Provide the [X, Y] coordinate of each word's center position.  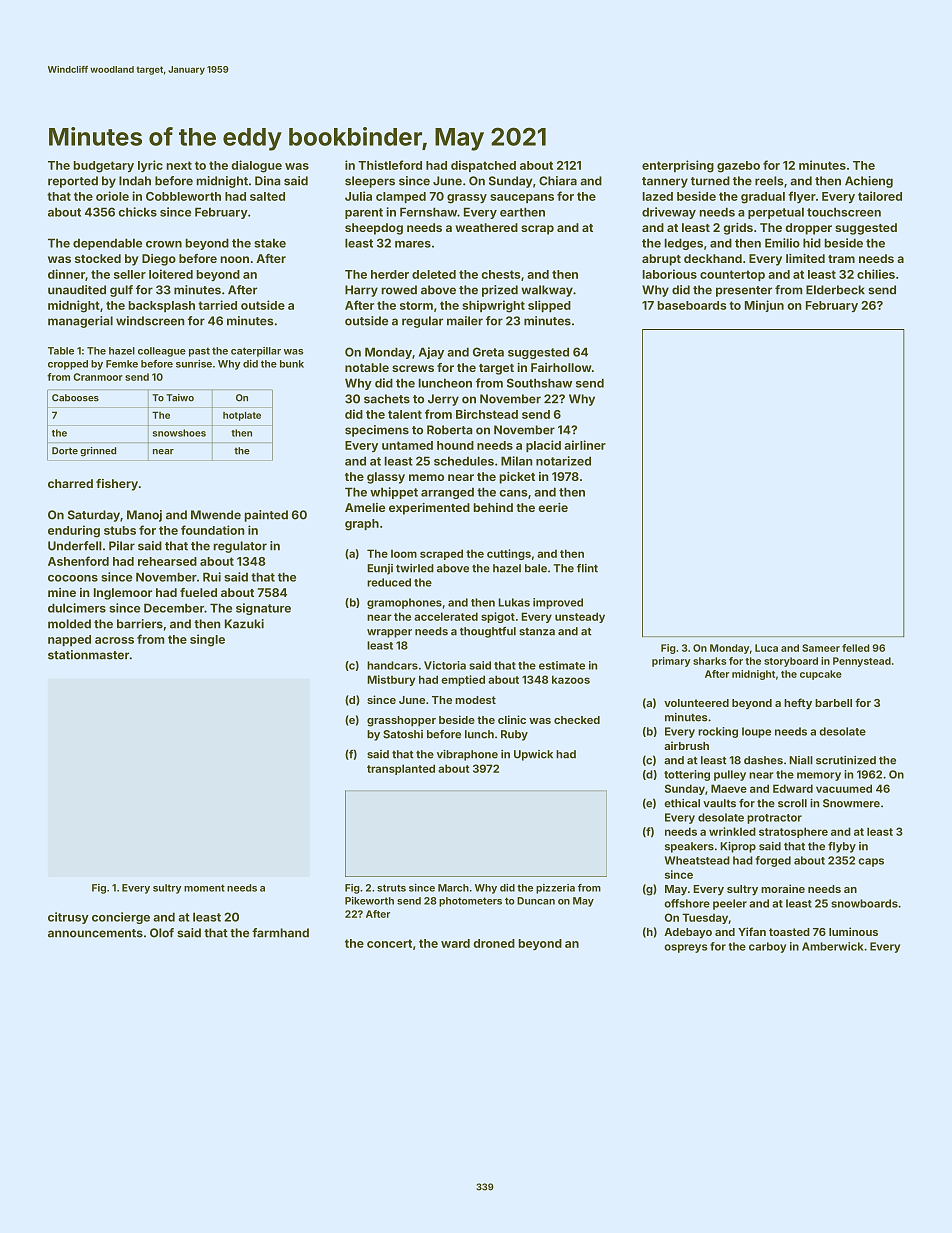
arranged [447, 493]
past [199, 352]
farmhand [280, 933]
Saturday [94, 516]
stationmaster [88, 655]
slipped [549, 306]
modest [475, 700]
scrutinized [846, 760]
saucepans [522, 198]
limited [805, 258]
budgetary [104, 167]
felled [855, 648]
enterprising [678, 166]
